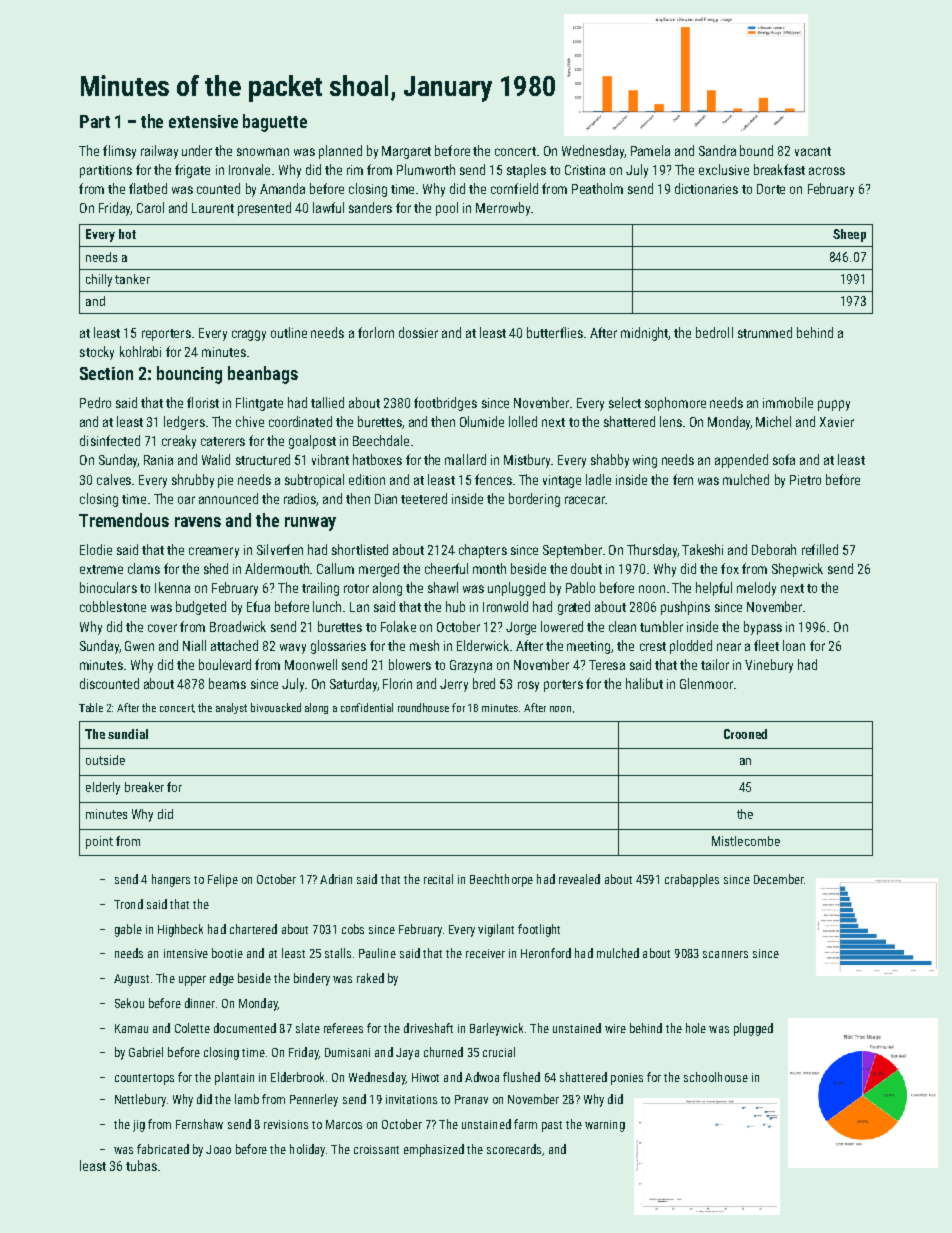 This image has width=952, height=1233. What do you see at coordinates (367, 707) in the image?
I see `confidential` at bounding box center [367, 707].
